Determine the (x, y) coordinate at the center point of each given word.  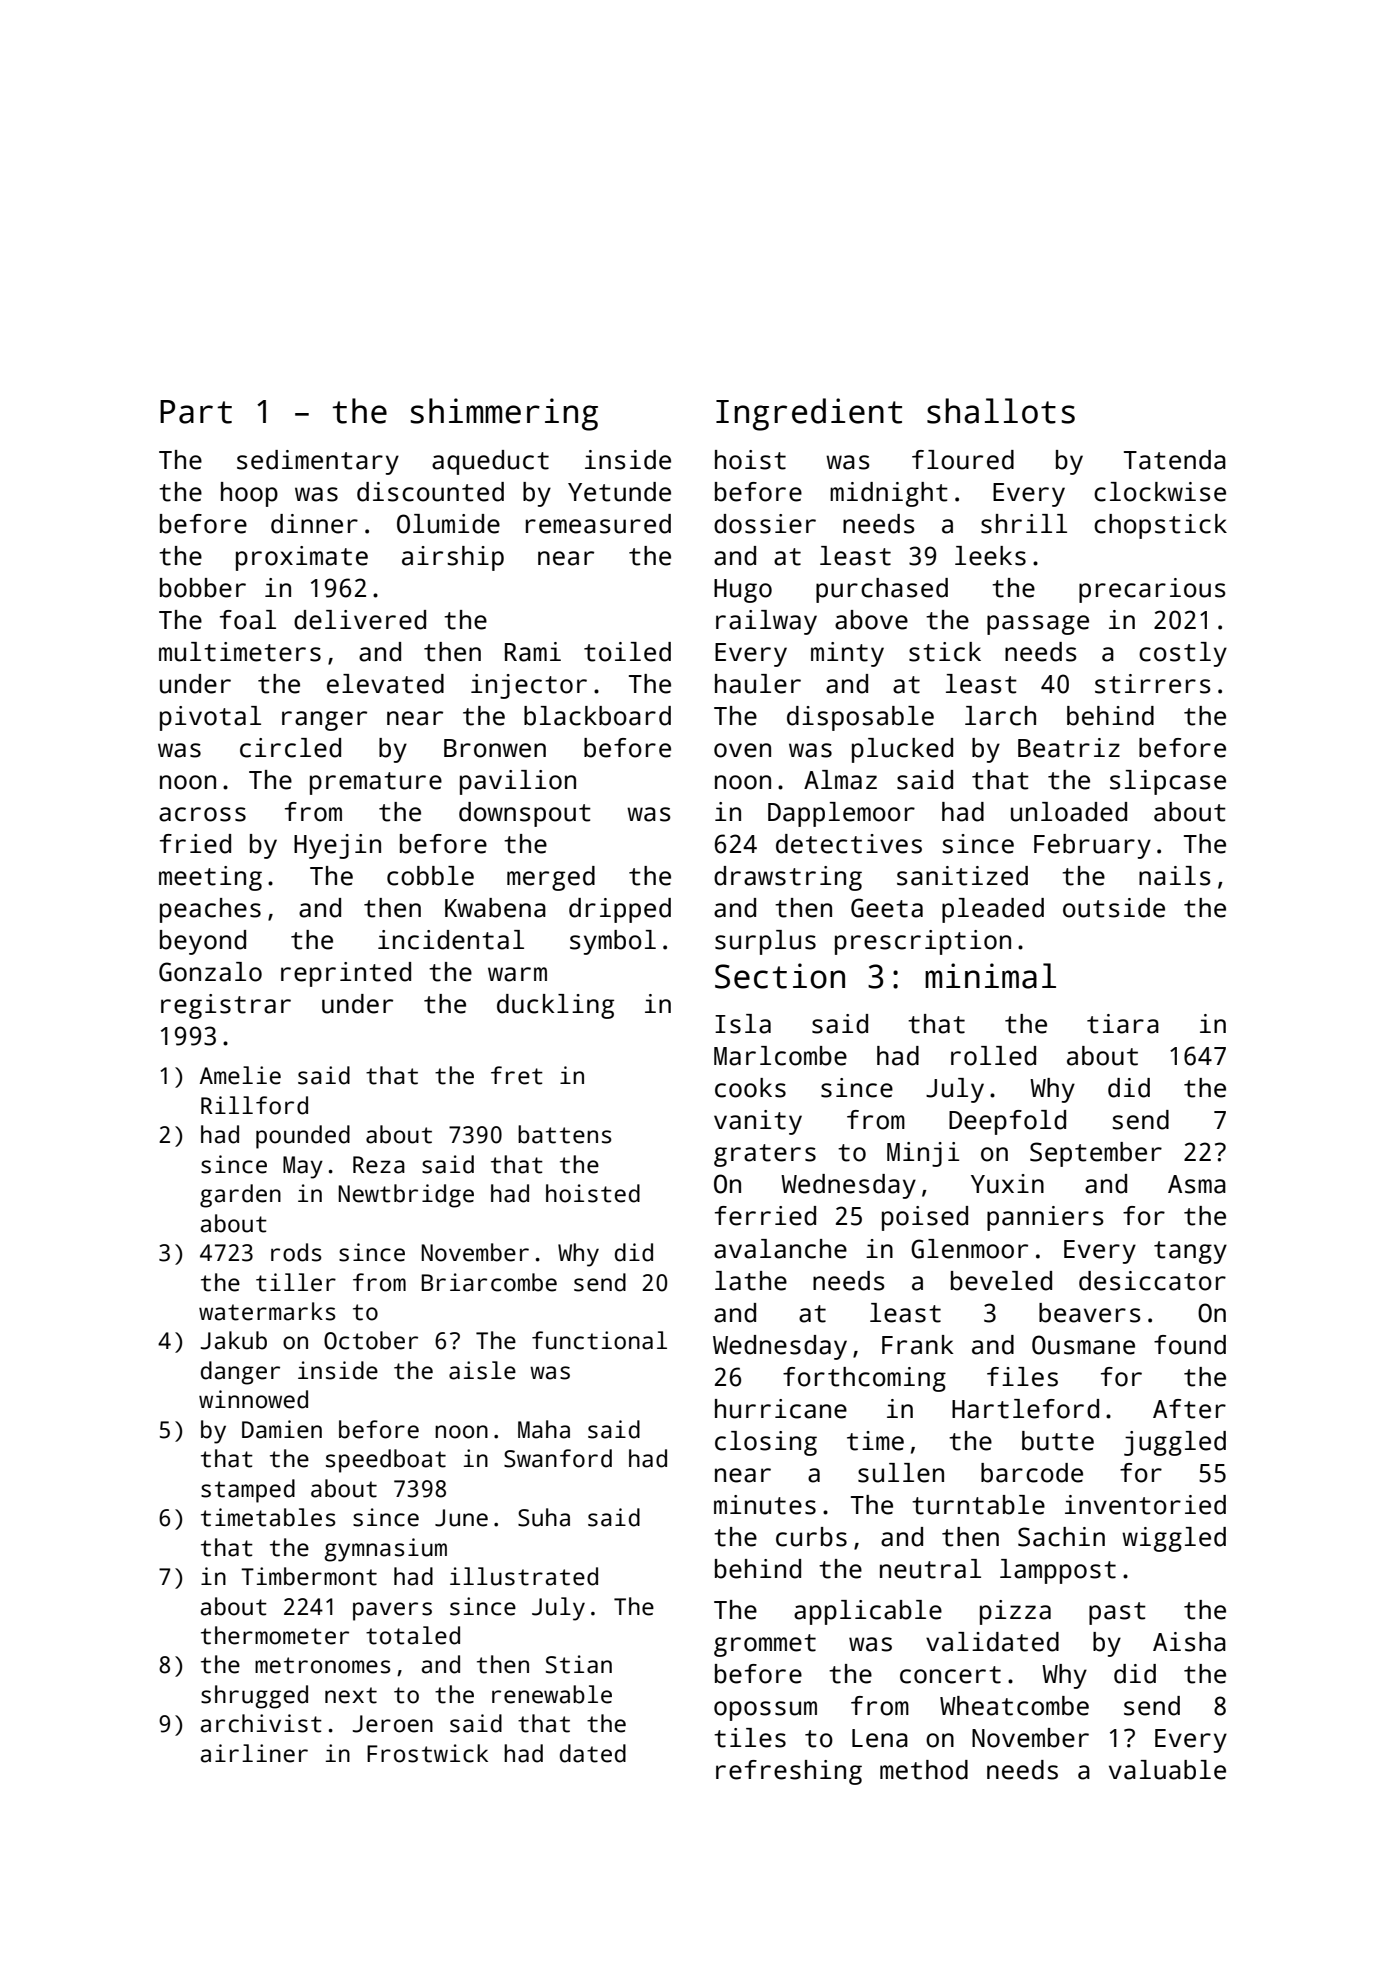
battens (565, 1134)
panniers (1045, 1218)
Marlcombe (780, 1056)
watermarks (267, 1311)
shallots (1001, 411)
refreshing (789, 1772)
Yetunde (619, 492)
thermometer (275, 1635)
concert (950, 1675)
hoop (249, 494)
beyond (203, 942)
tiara (1123, 1024)
